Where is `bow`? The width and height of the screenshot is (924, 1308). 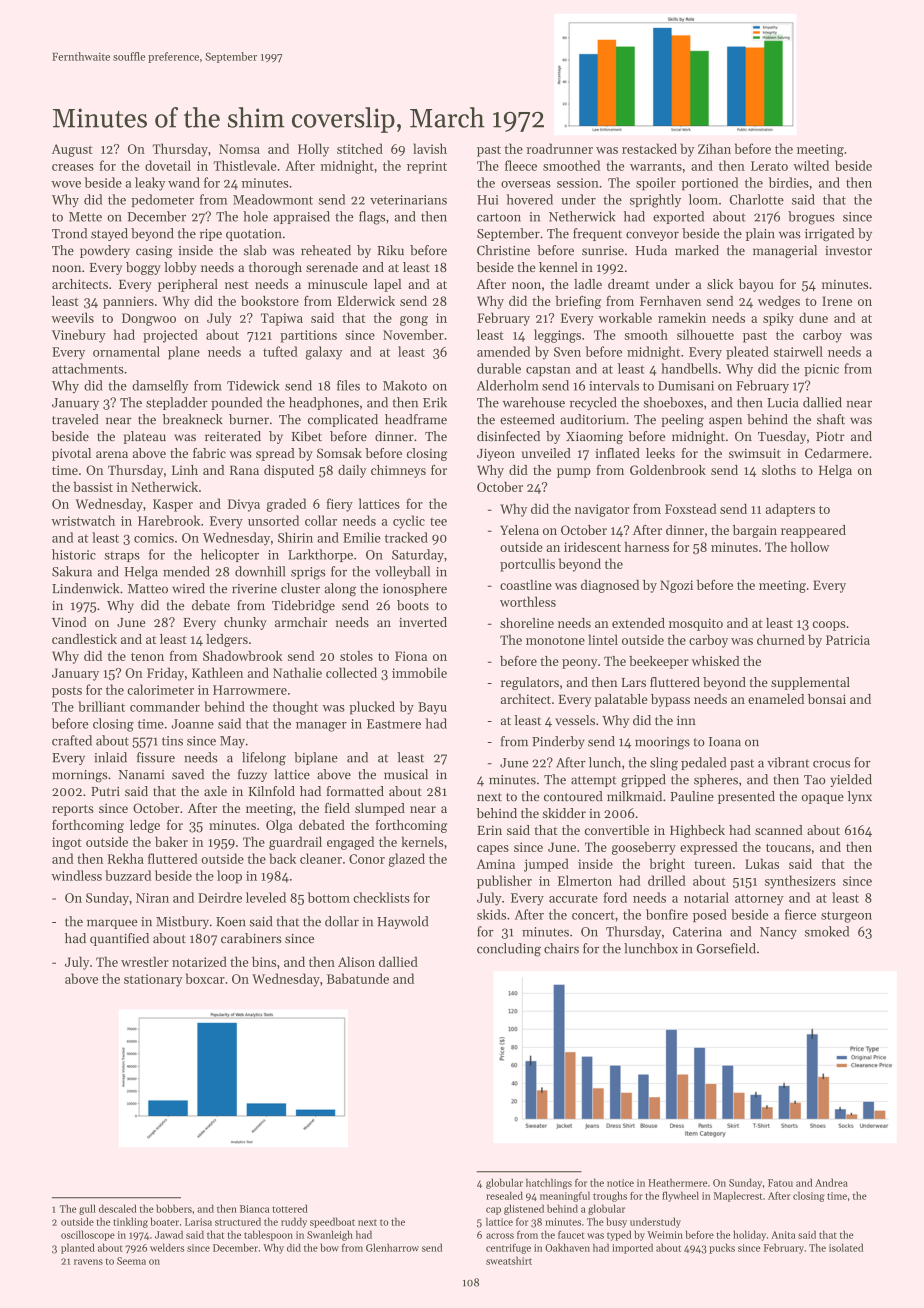
bow is located at coordinates (330, 1247).
